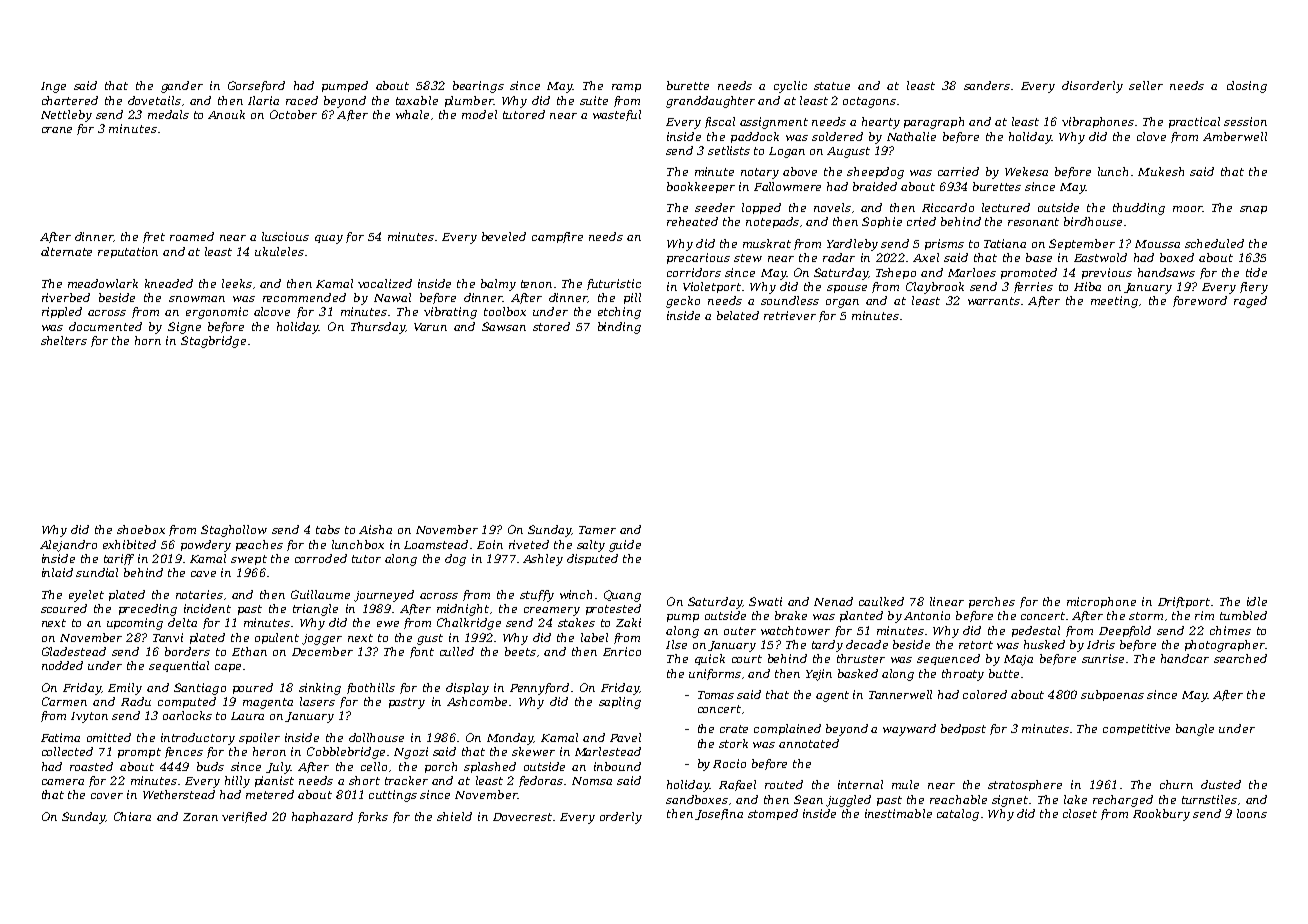 This document has width=1308, height=924. I want to click on fences, so click(184, 752).
